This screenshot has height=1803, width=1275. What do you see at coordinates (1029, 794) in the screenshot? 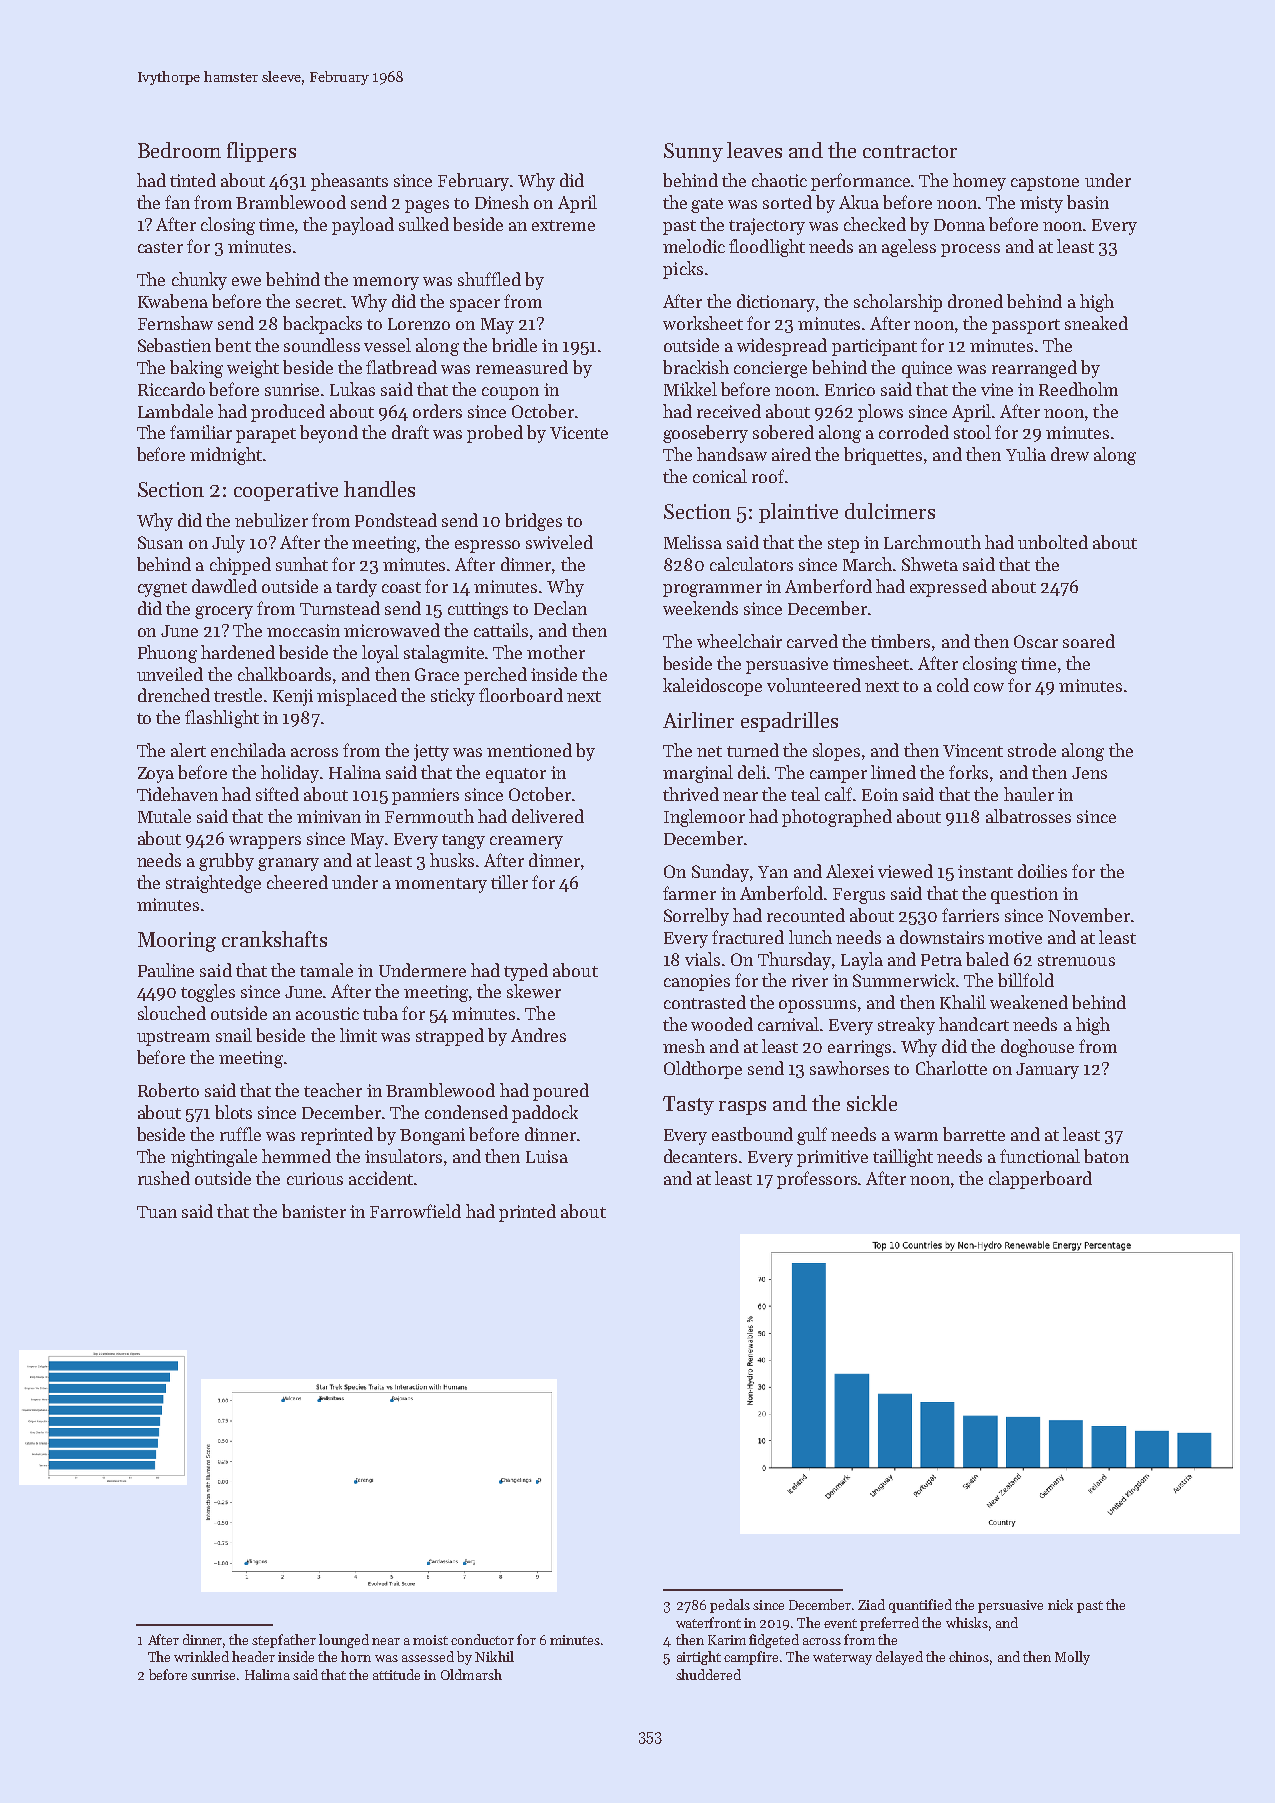
I see `hauler` at bounding box center [1029, 794].
